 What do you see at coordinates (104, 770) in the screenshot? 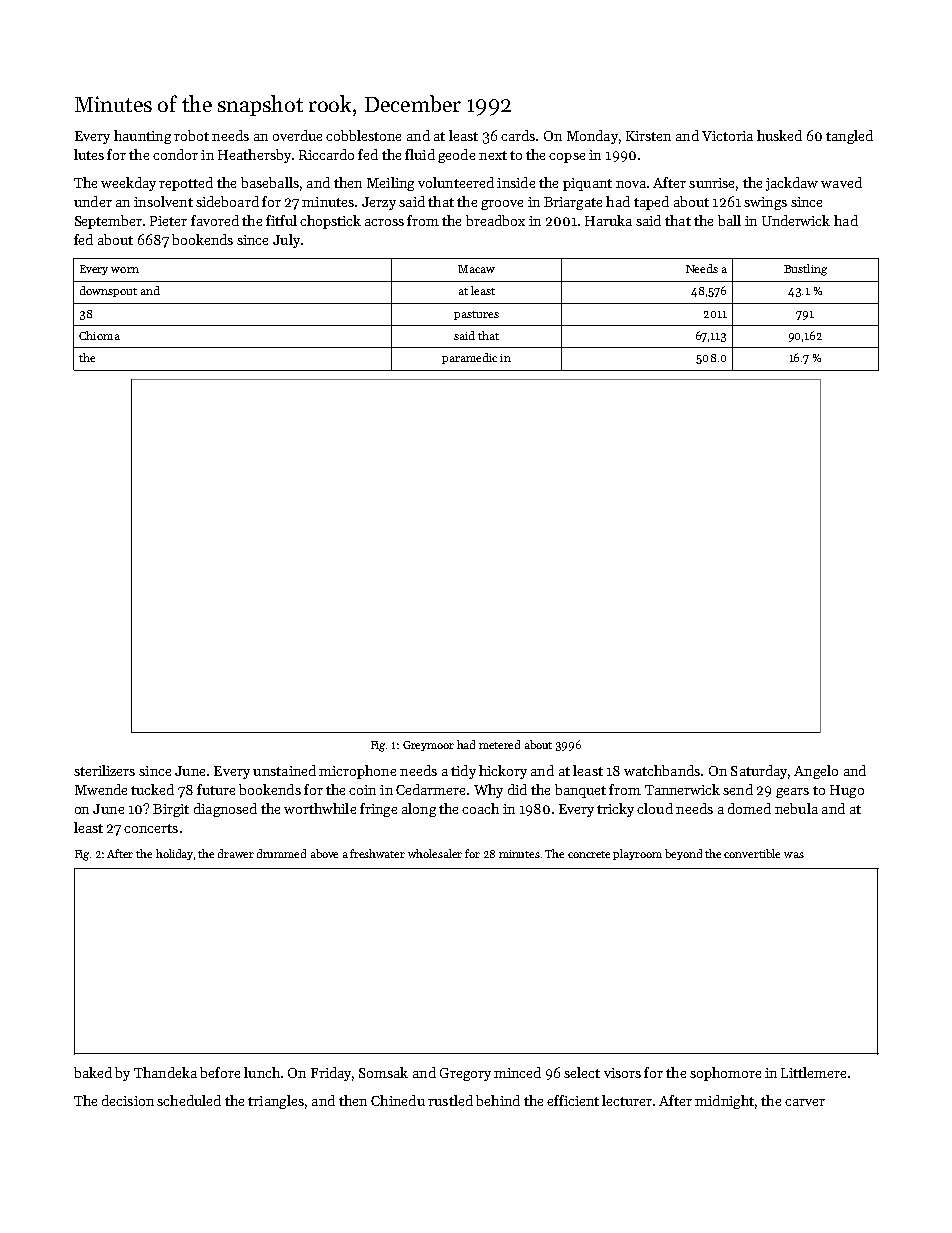
I see `sterilizers` at bounding box center [104, 770].
